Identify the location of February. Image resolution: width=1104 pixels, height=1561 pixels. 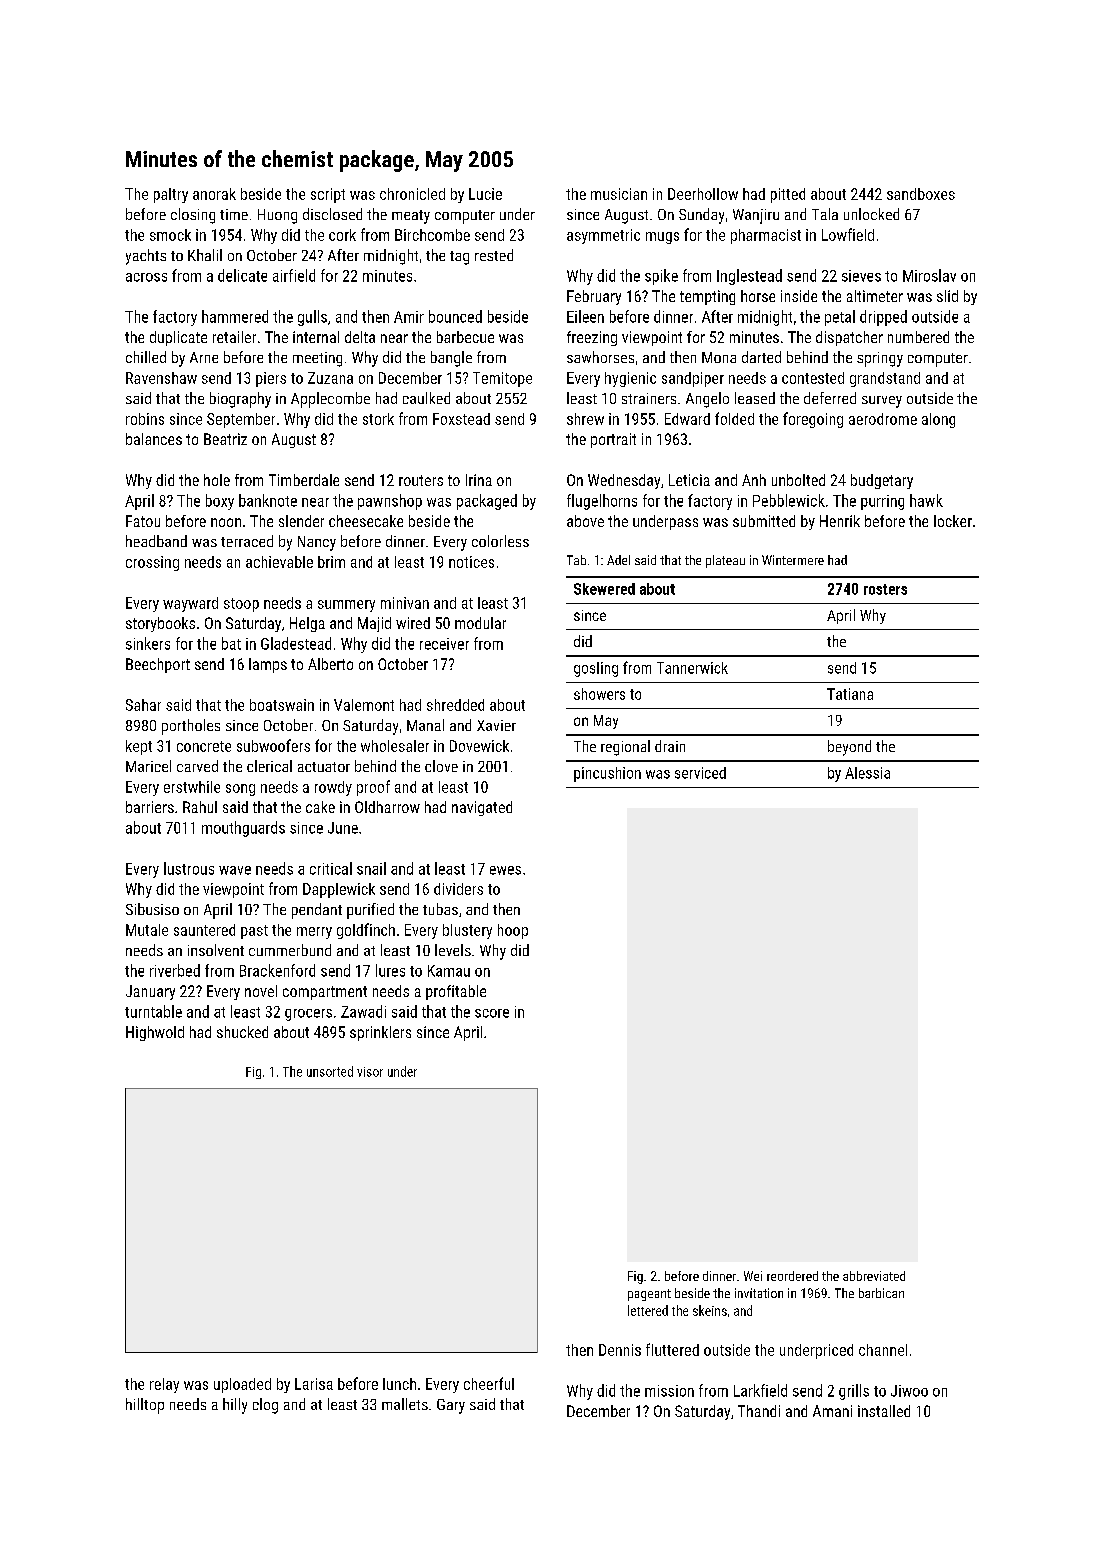
(594, 297).
